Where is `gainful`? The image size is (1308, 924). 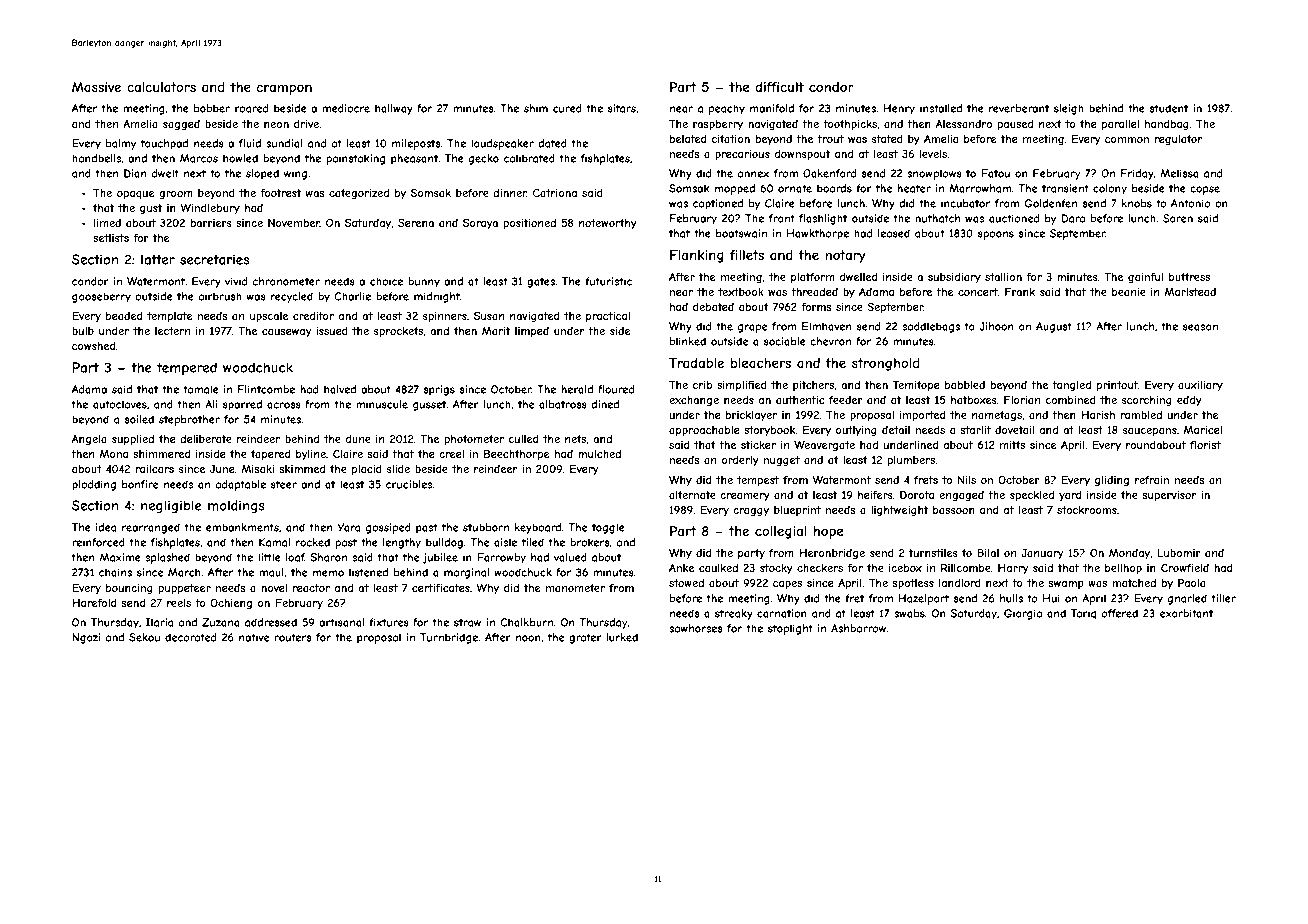
gainful is located at coordinates (1145, 278).
